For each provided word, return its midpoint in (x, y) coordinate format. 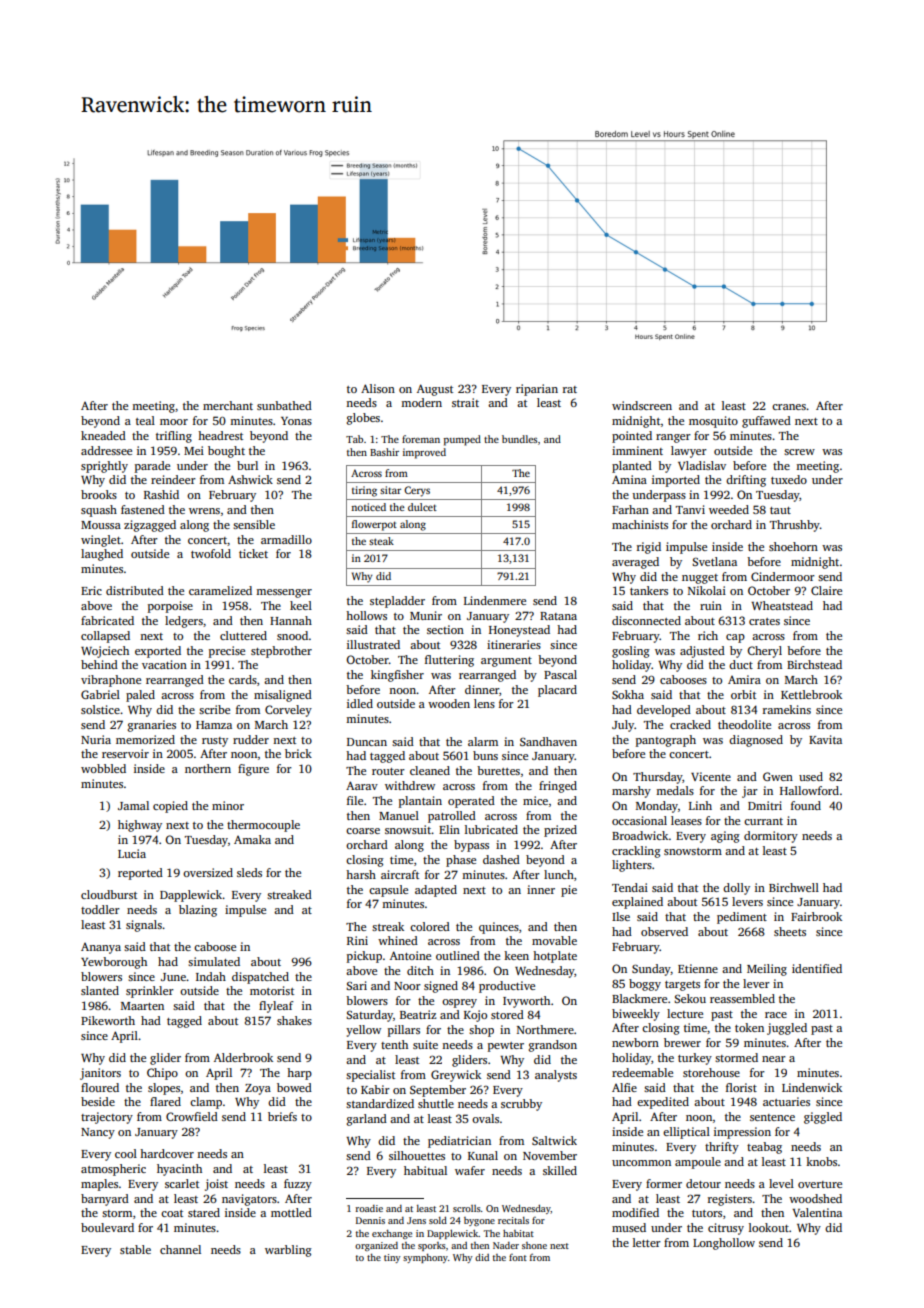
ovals (485, 1118)
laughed (102, 555)
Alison (378, 388)
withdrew (410, 785)
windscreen (642, 405)
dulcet (422, 507)
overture (820, 1184)
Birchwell (794, 887)
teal (145, 420)
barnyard (105, 1200)
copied (170, 807)
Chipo (162, 1074)
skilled (560, 1170)
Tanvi (690, 509)
